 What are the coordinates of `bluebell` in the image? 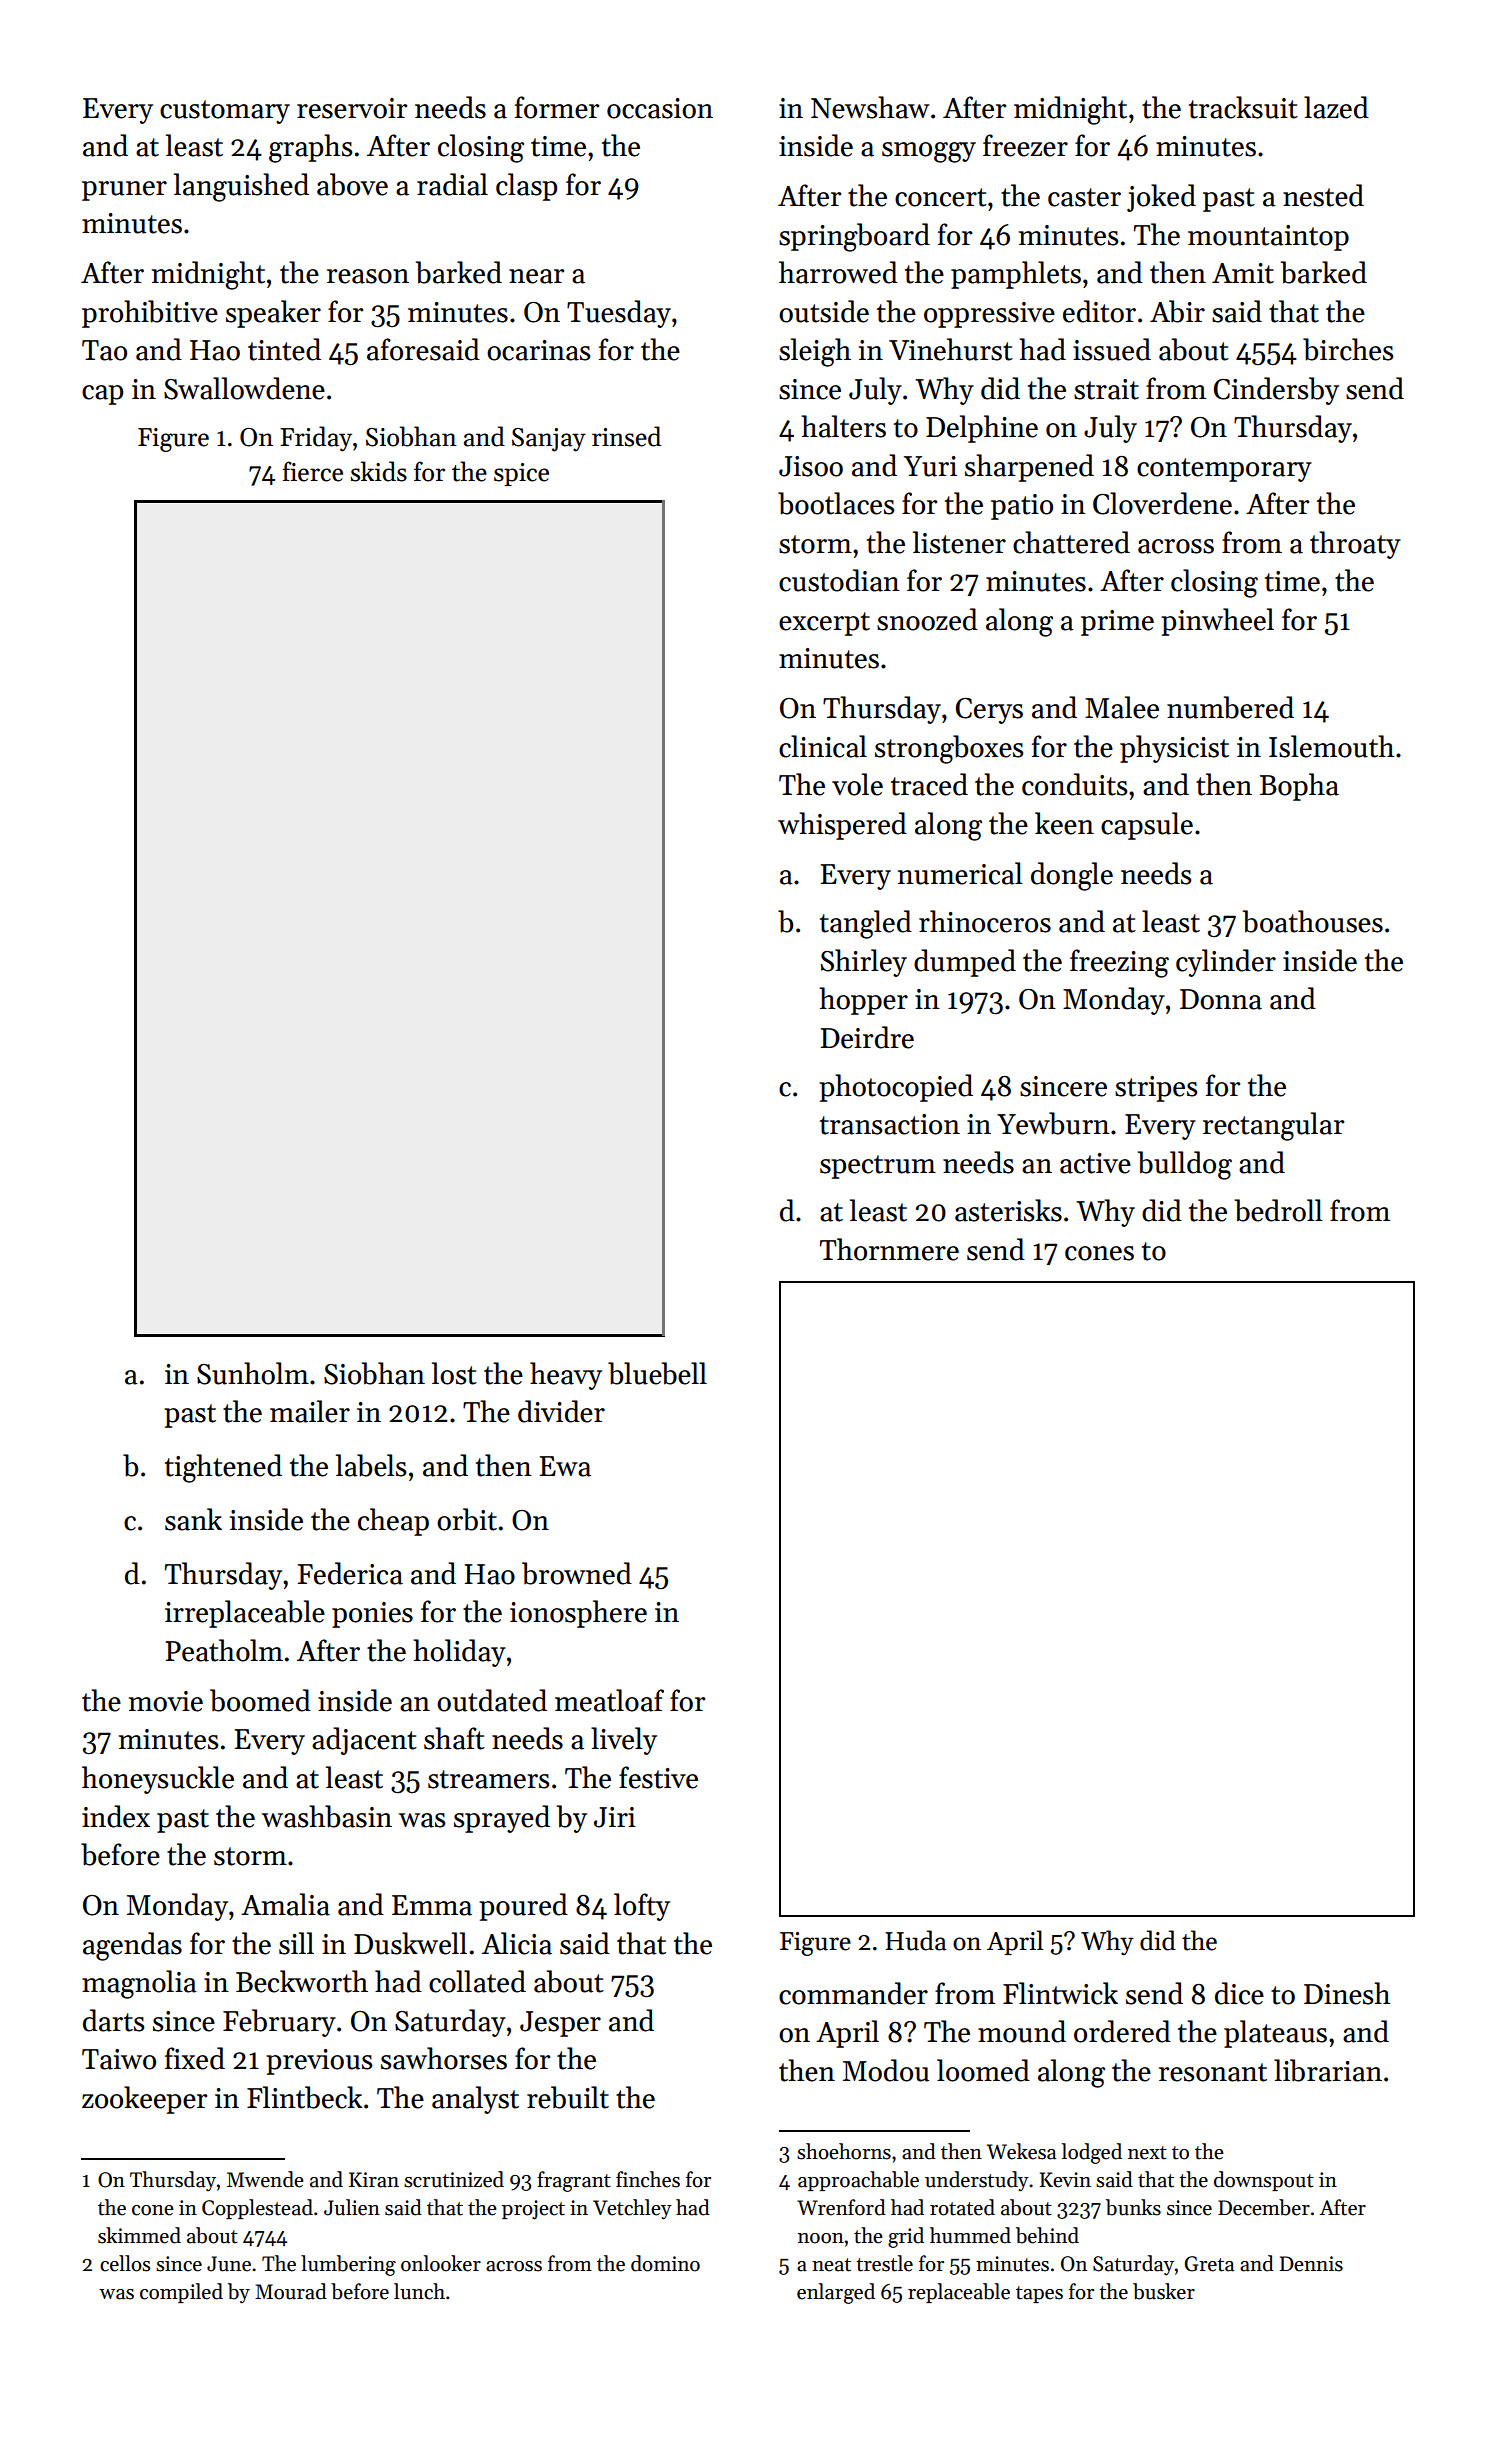 It's located at (657, 1373).
